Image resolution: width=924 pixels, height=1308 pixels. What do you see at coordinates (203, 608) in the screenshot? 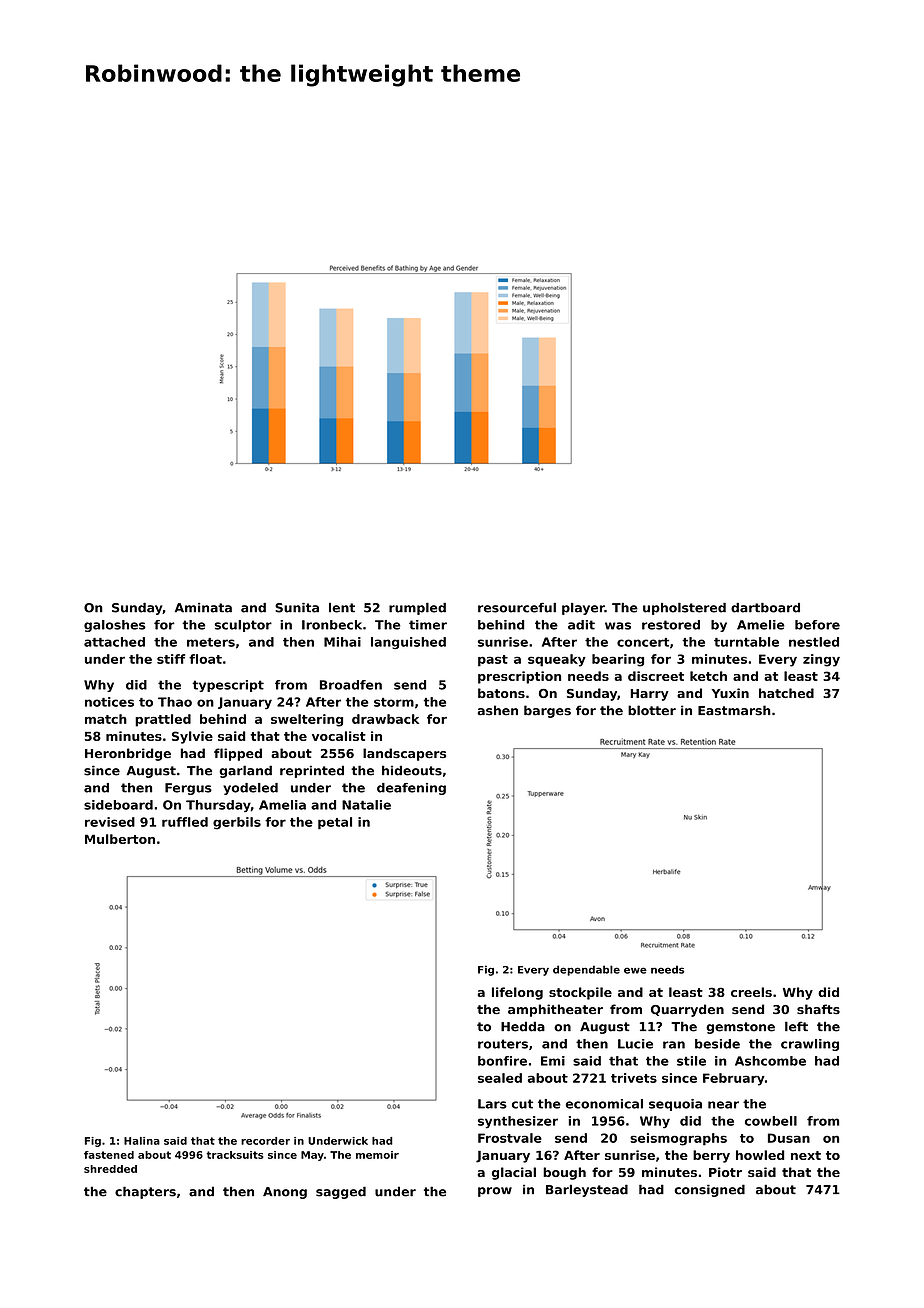
I see `Aminata` at bounding box center [203, 608].
